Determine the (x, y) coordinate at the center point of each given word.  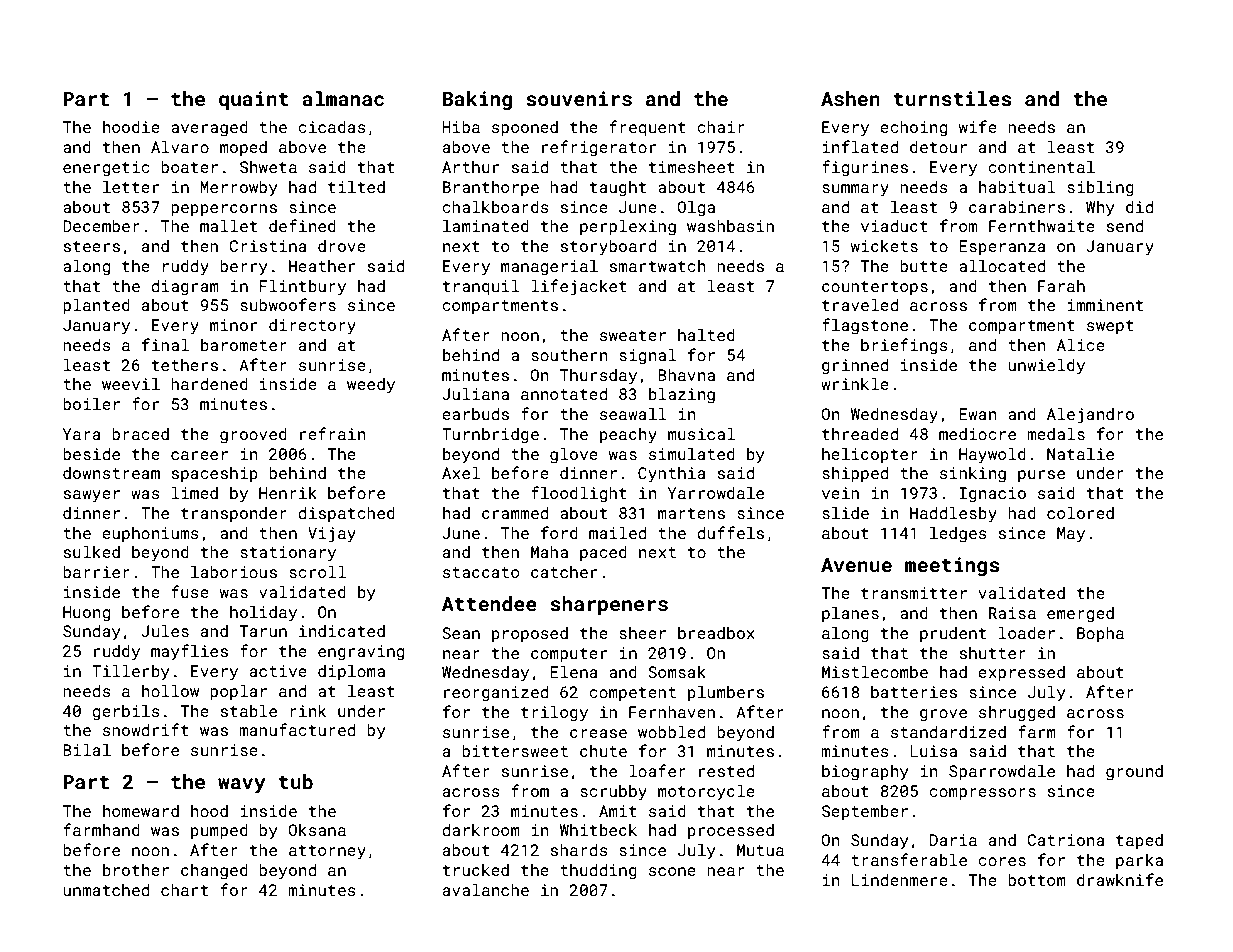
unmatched (106, 890)
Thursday (598, 377)
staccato (481, 572)
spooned (525, 129)
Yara (82, 434)
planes (850, 614)
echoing (913, 128)
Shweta (268, 167)
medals (1056, 433)
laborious (234, 571)
